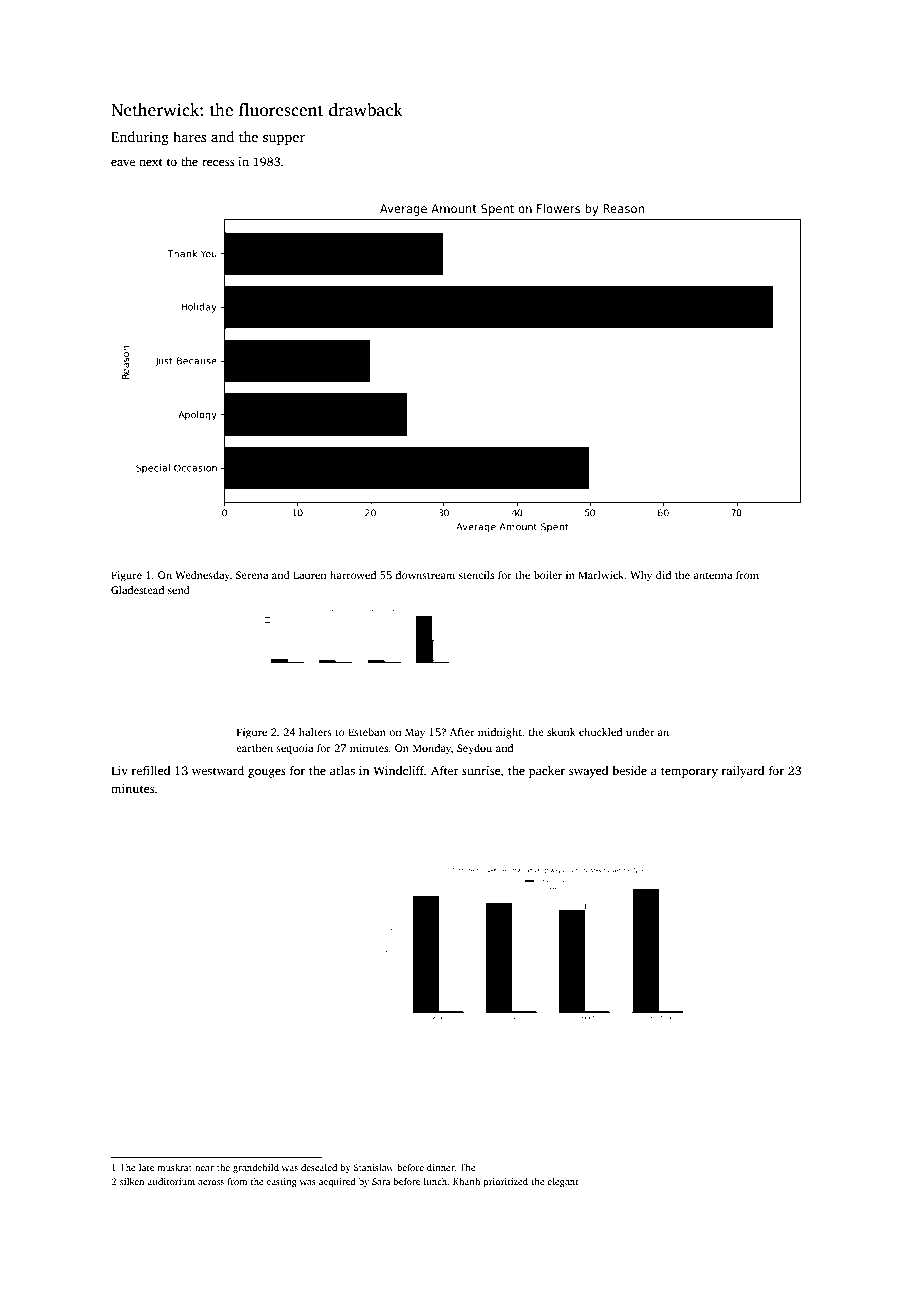  Describe the element at coordinates (561, 732) in the document. I see `skunk` at that location.
